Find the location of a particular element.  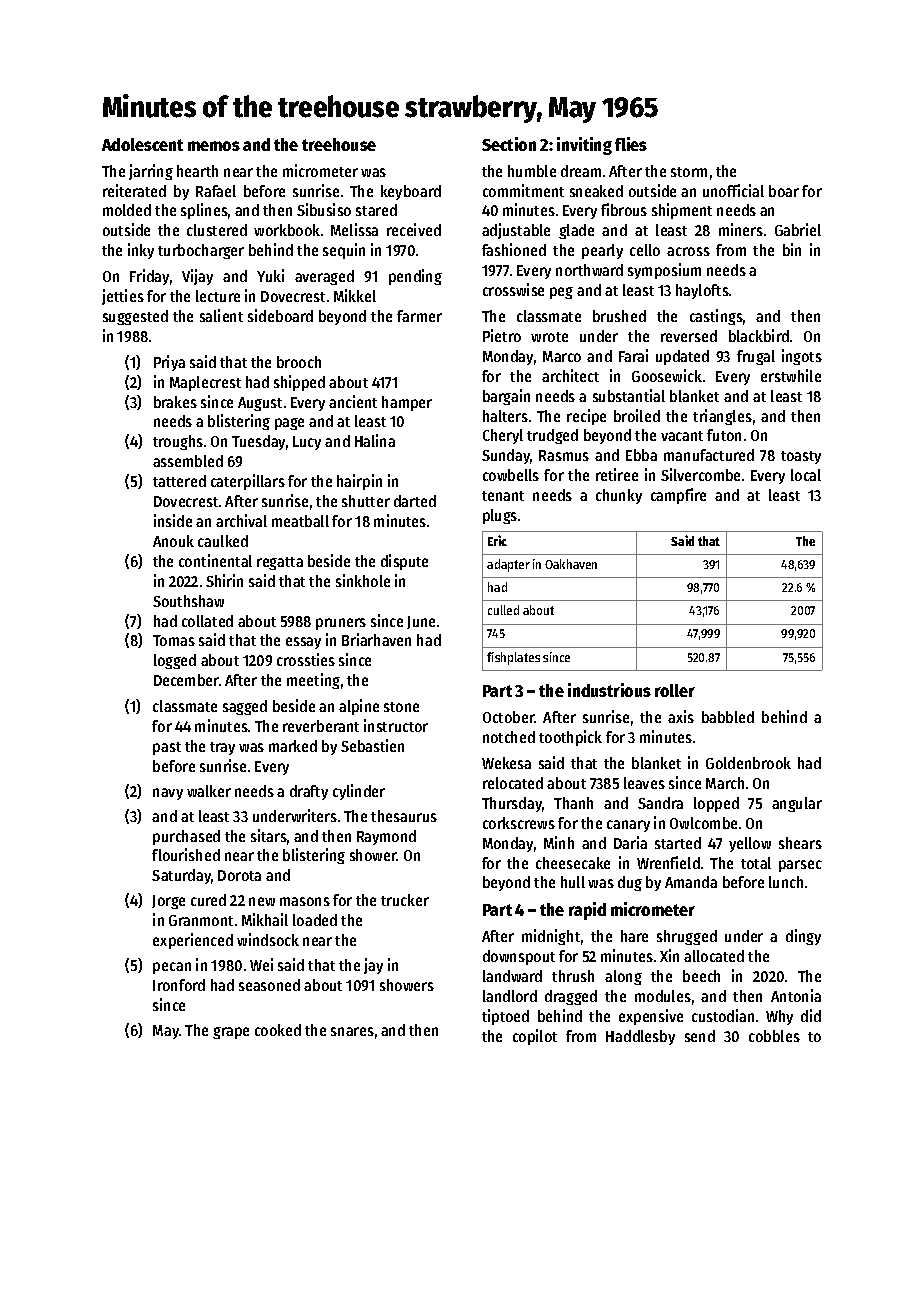

grape is located at coordinates (231, 1033).
